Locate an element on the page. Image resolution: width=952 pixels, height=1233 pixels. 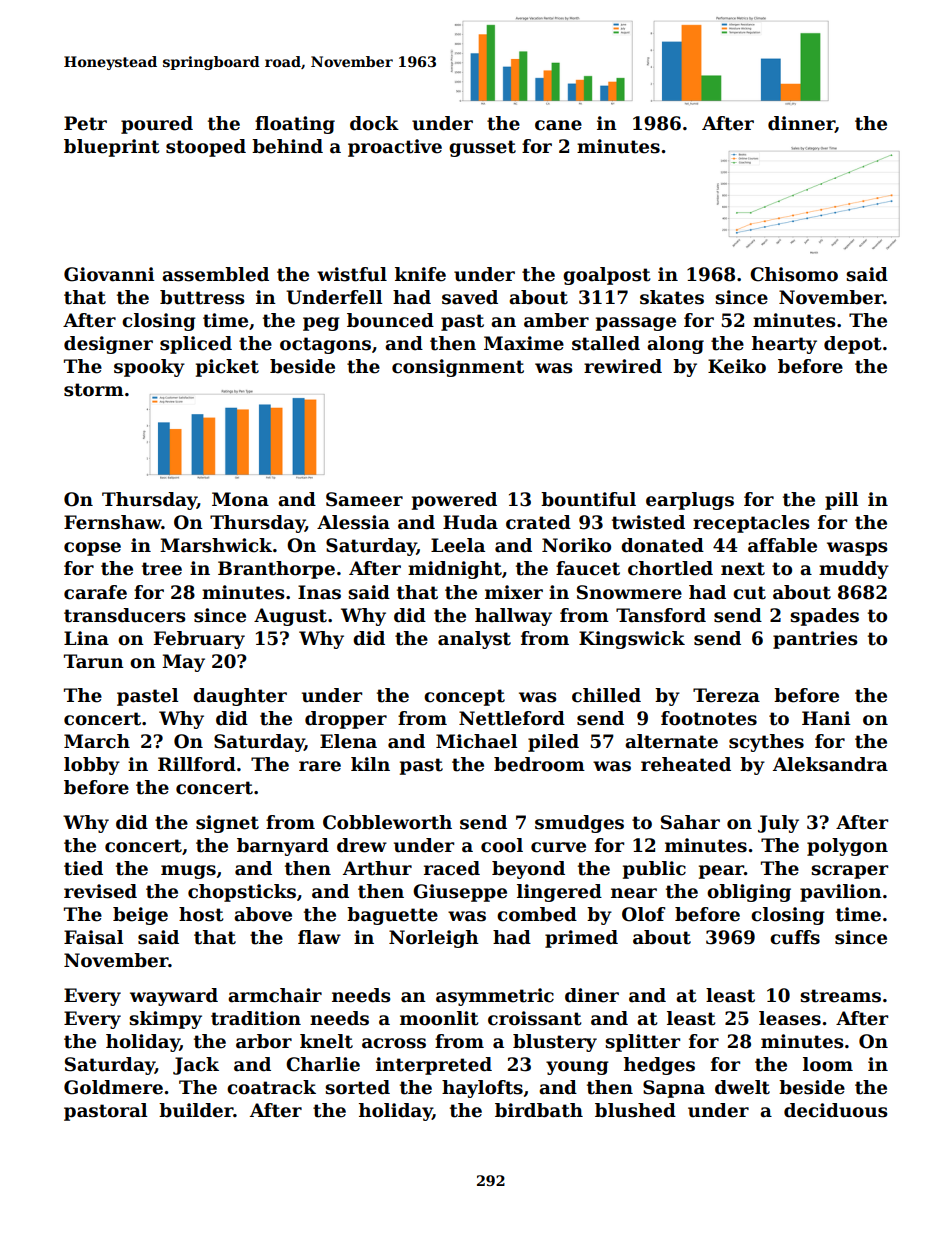
builder is located at coordinates (196, 1110).
